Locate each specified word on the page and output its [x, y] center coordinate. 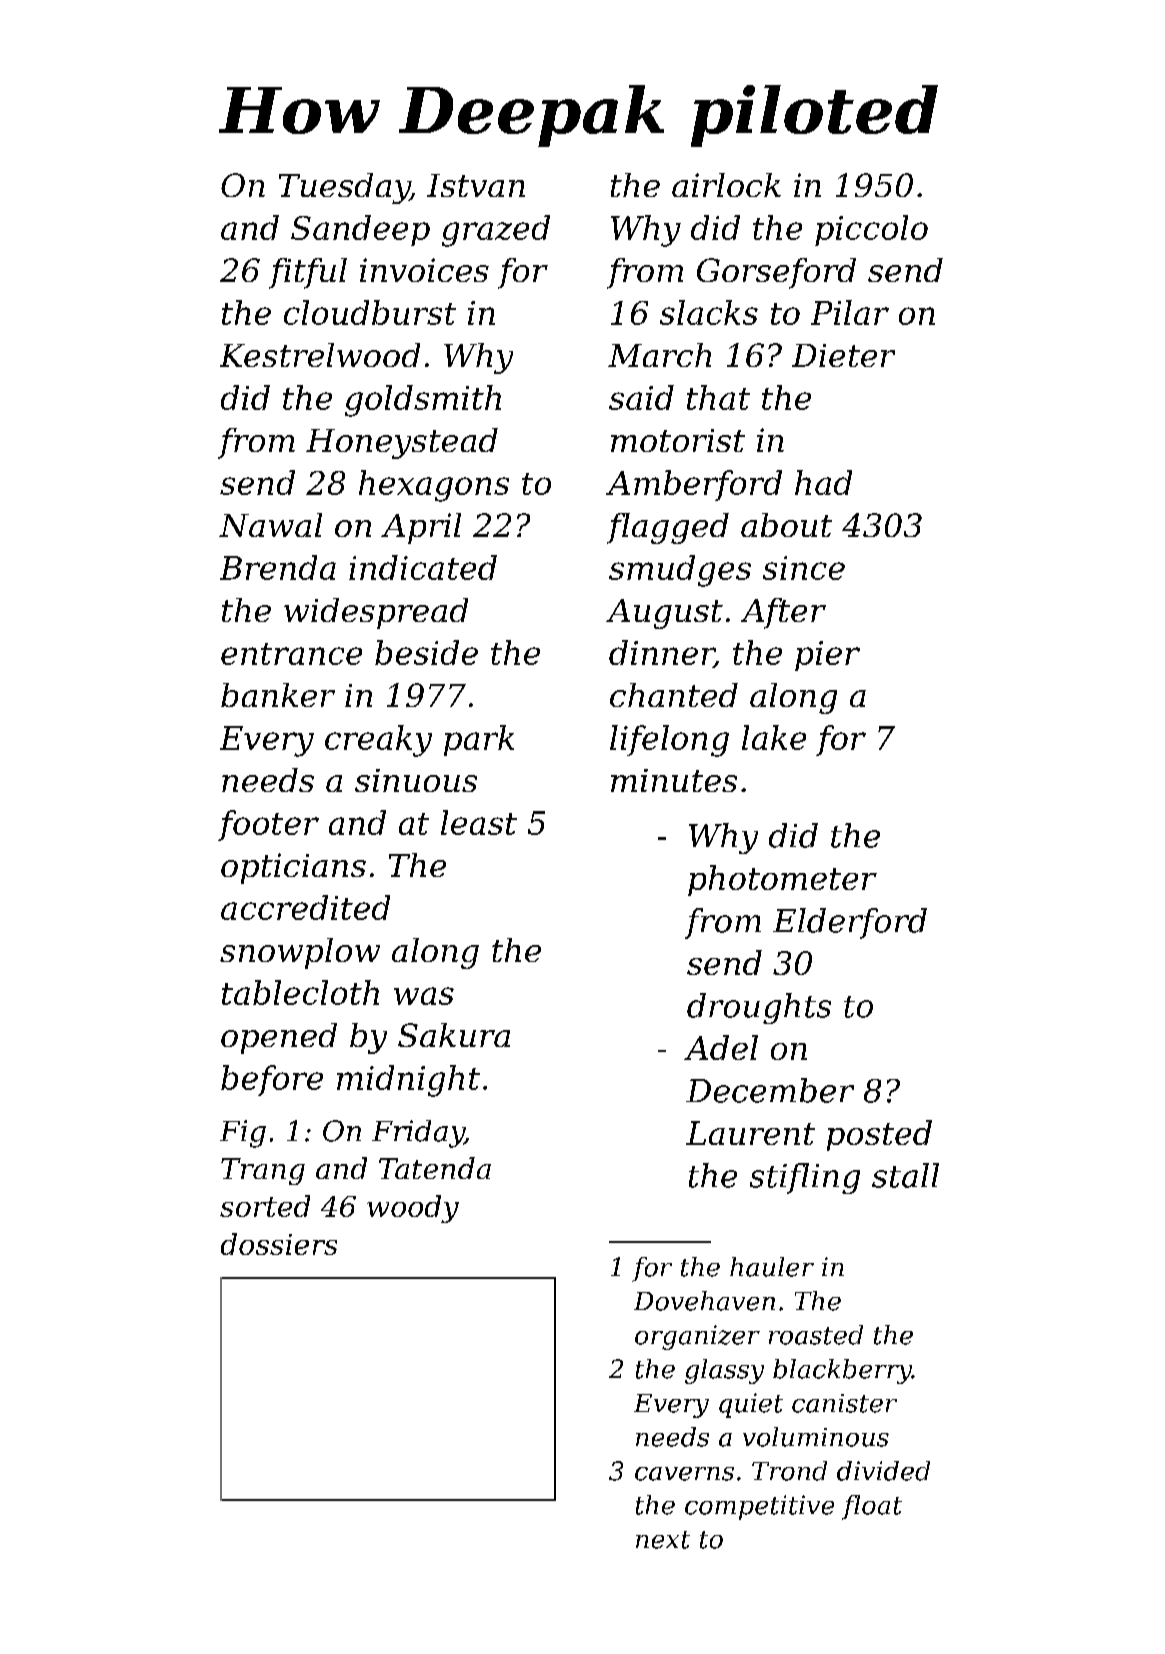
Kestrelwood [320, 355]
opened [279, 1038]
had [823, 482]
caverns [684, 1474]
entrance [291, 654]
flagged [668, 528]
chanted [674, 695]
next [663, 1540]
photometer [782, 880]
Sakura [454, 1035]
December [770, 1090]
